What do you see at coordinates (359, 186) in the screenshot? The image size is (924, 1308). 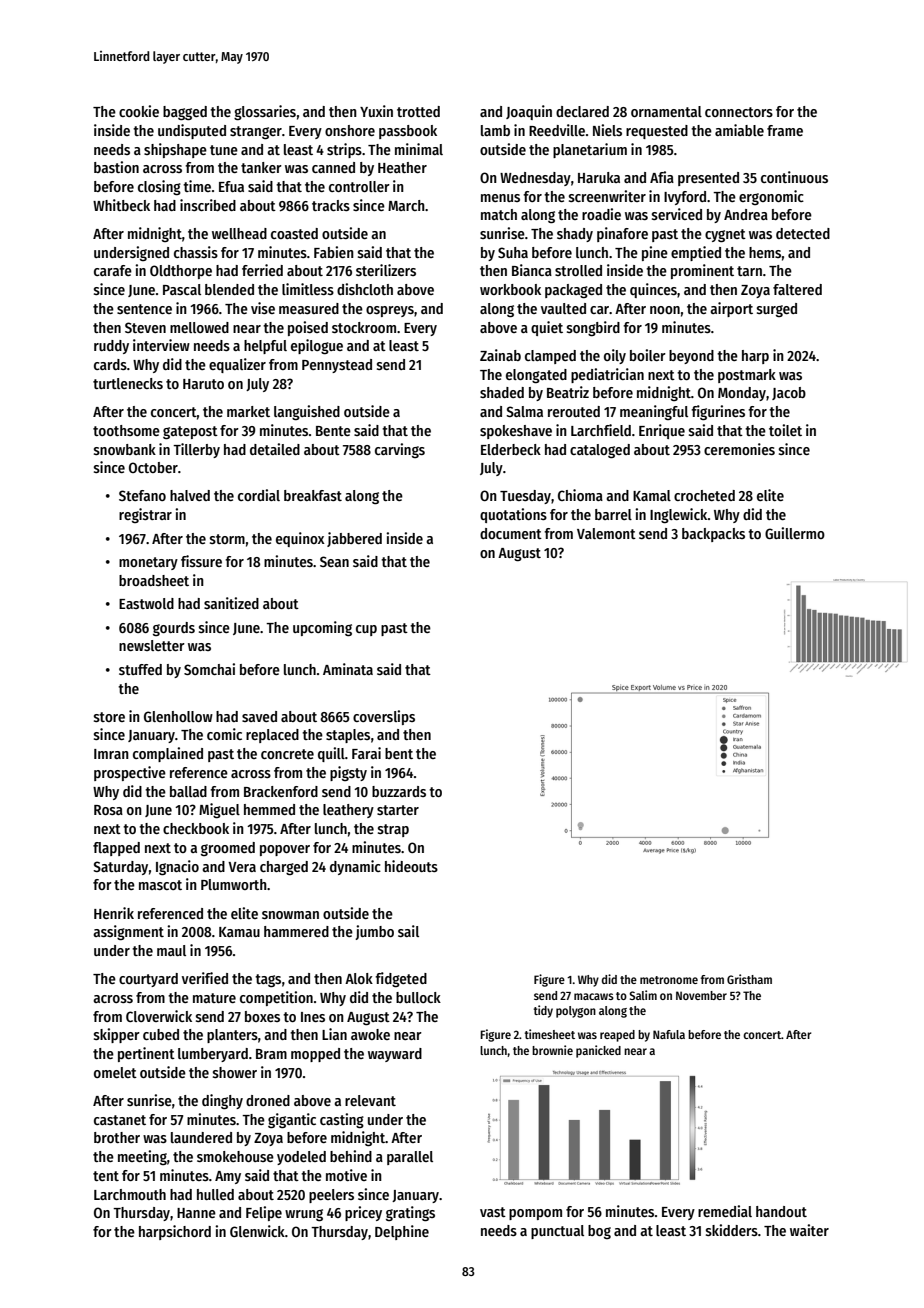 I see `controller` at bounding box center [359, 186].
